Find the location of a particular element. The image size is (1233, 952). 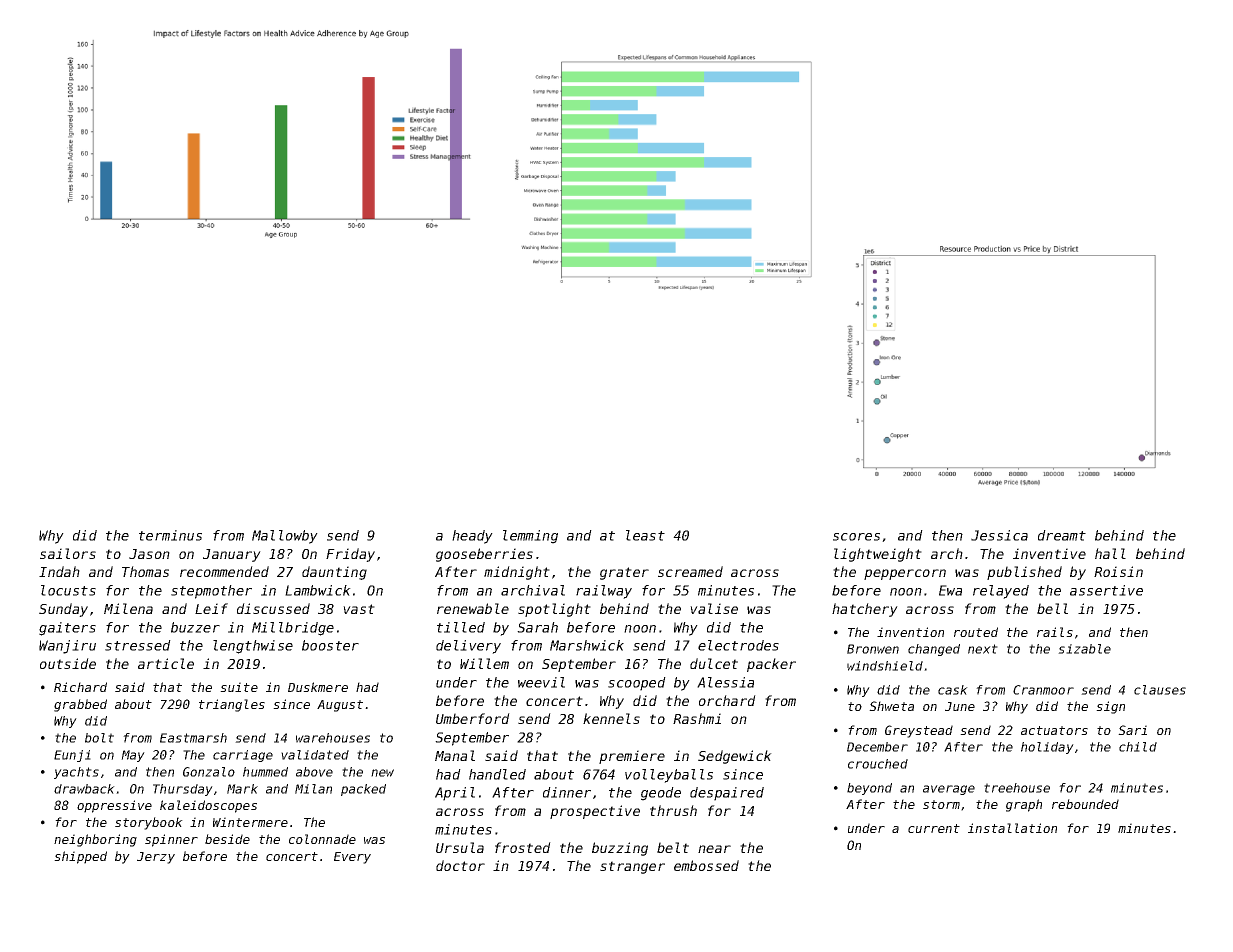

Sari is located at coordinates (1132, 730).
